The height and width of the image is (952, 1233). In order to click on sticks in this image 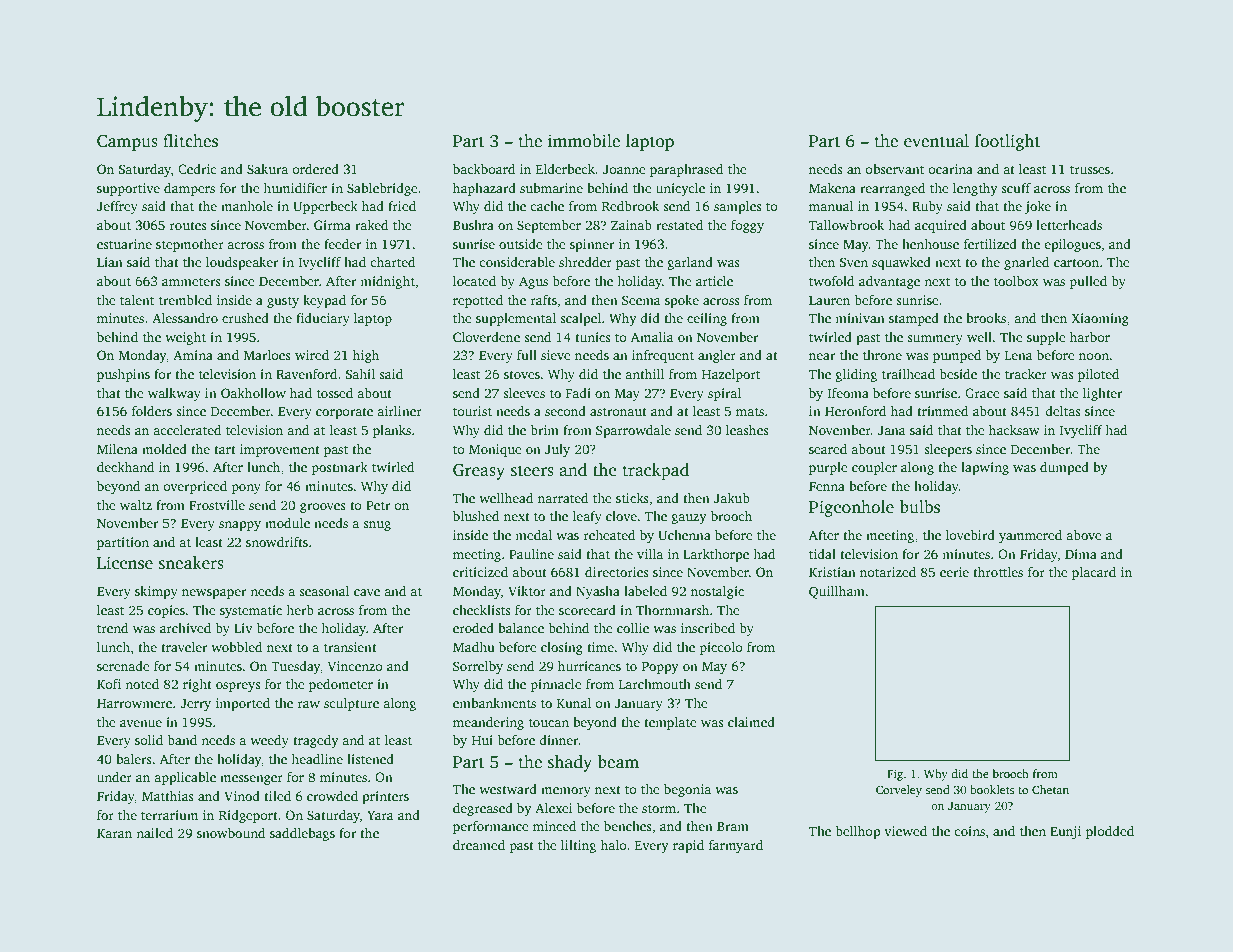, I will do `click(632, 498)`.
